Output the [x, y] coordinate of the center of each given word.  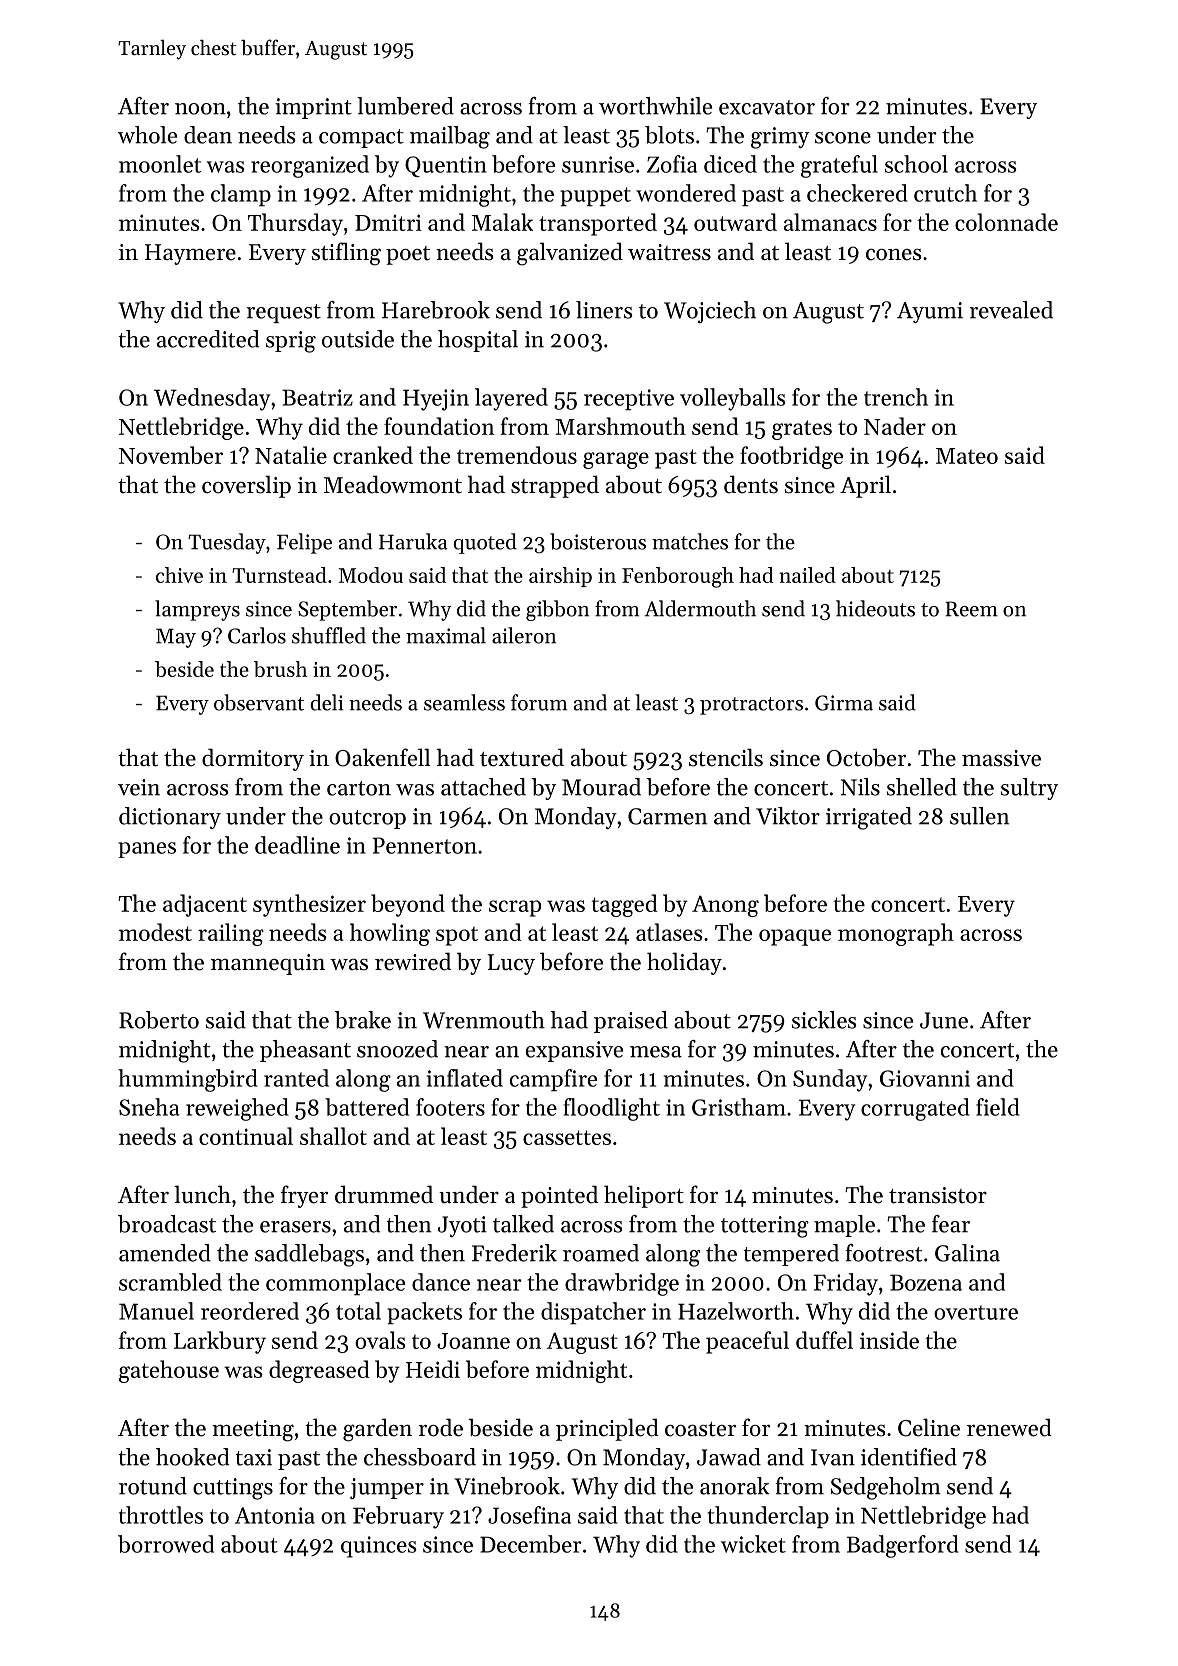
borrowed [166, 1544]
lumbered [405, 106]
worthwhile [655, 106]
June [944, 1020]
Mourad [601, 787]
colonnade [1006, 222]
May [176, 638]
